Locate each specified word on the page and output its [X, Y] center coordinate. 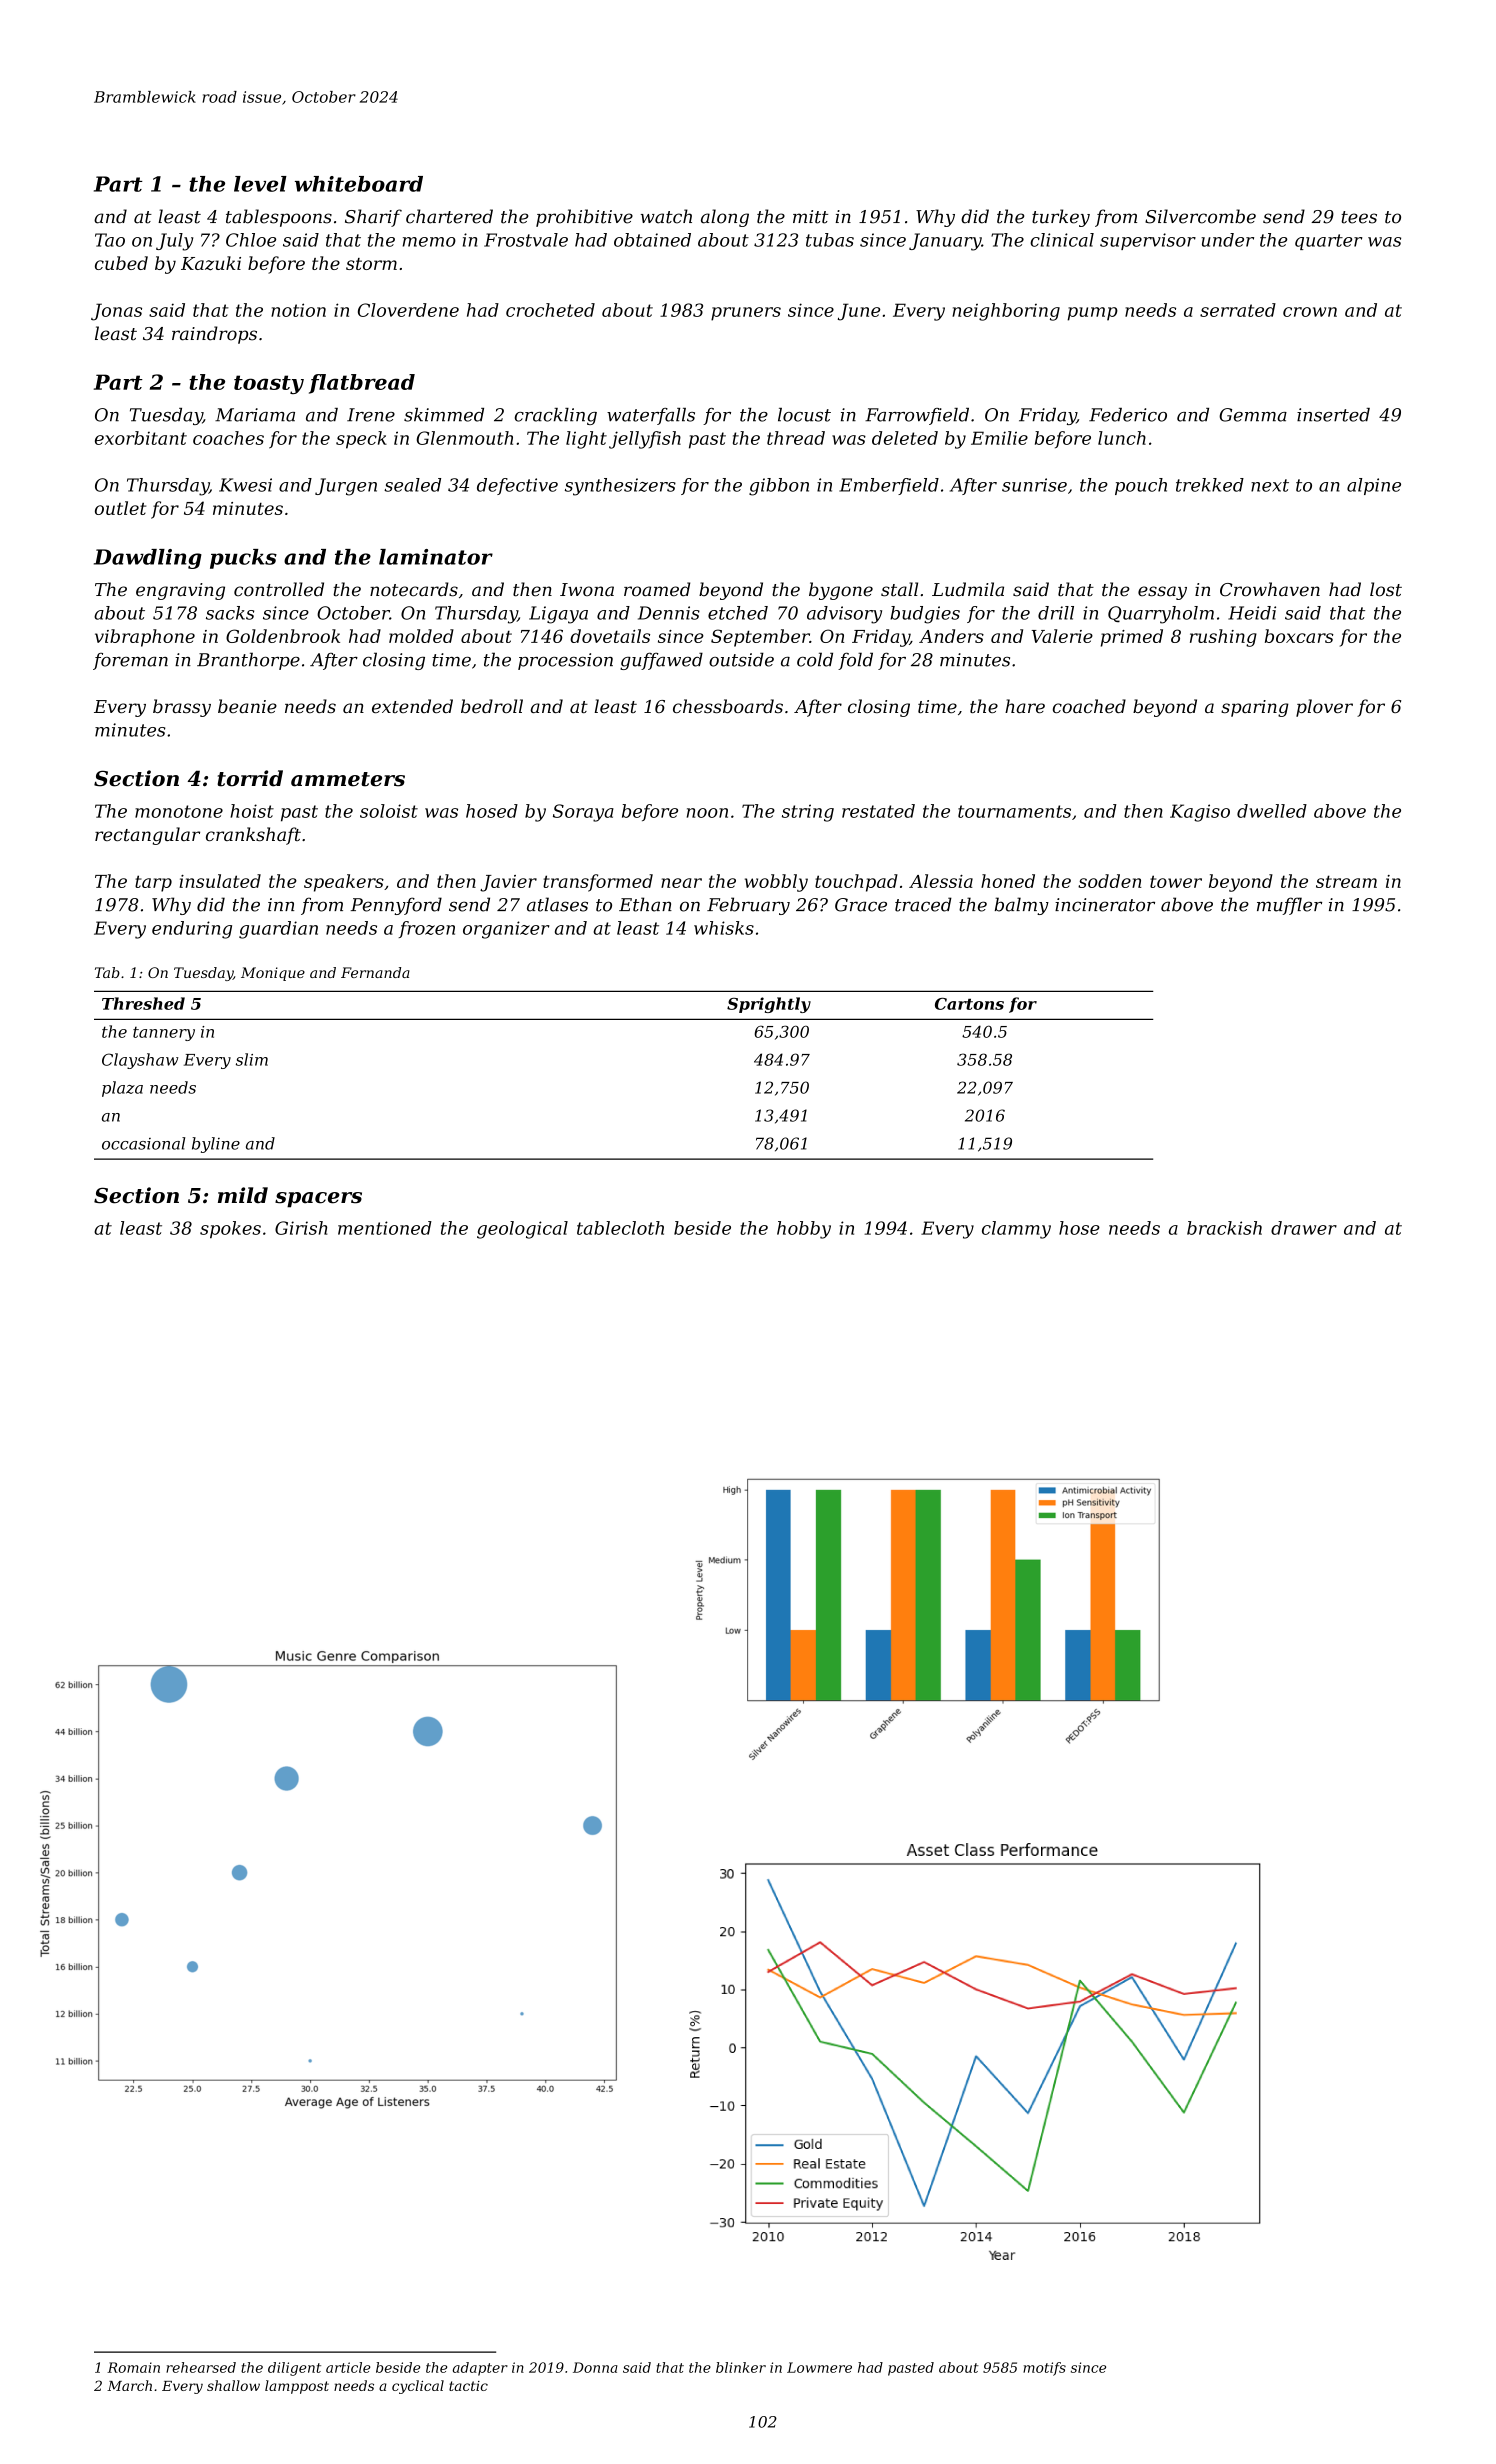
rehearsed [201, 2367]
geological [522, 1230]
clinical [1062, 240]
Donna [595, 2367]
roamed [657, 589]
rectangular [147, 836]
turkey [1061, 218]
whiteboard [359, 184]
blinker [741, 2367]
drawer [1304, 1228]
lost [1386, 589]
